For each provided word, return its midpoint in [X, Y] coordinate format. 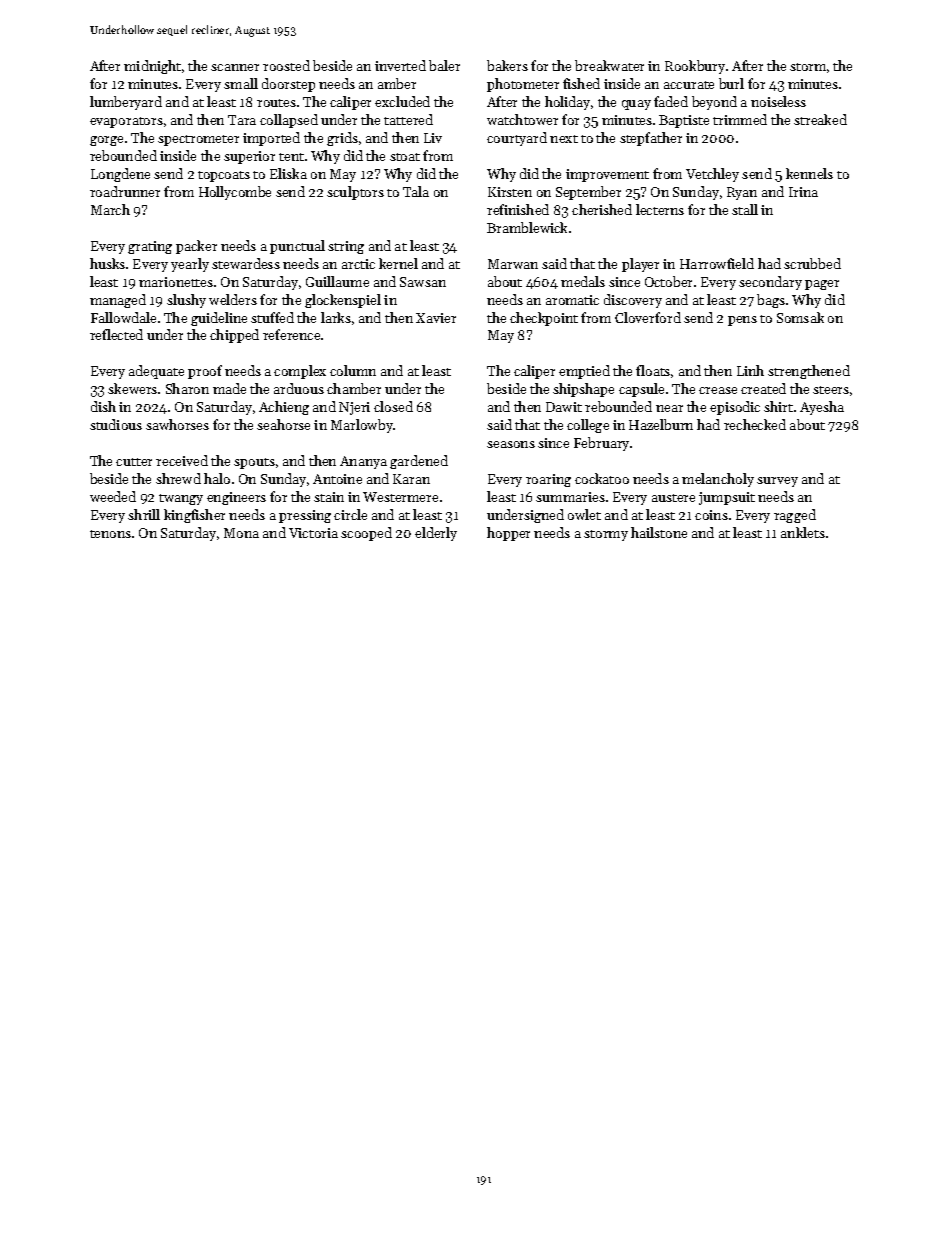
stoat [405, 157]
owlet [584, 514]
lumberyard [126, 103]
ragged [795, 516]
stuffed [272, 317]
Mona [241, 533]
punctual [297, 247]
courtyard [517, 139]
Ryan [742, 193]
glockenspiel [343, 301]
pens [742, 321]
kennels [809, 173]
